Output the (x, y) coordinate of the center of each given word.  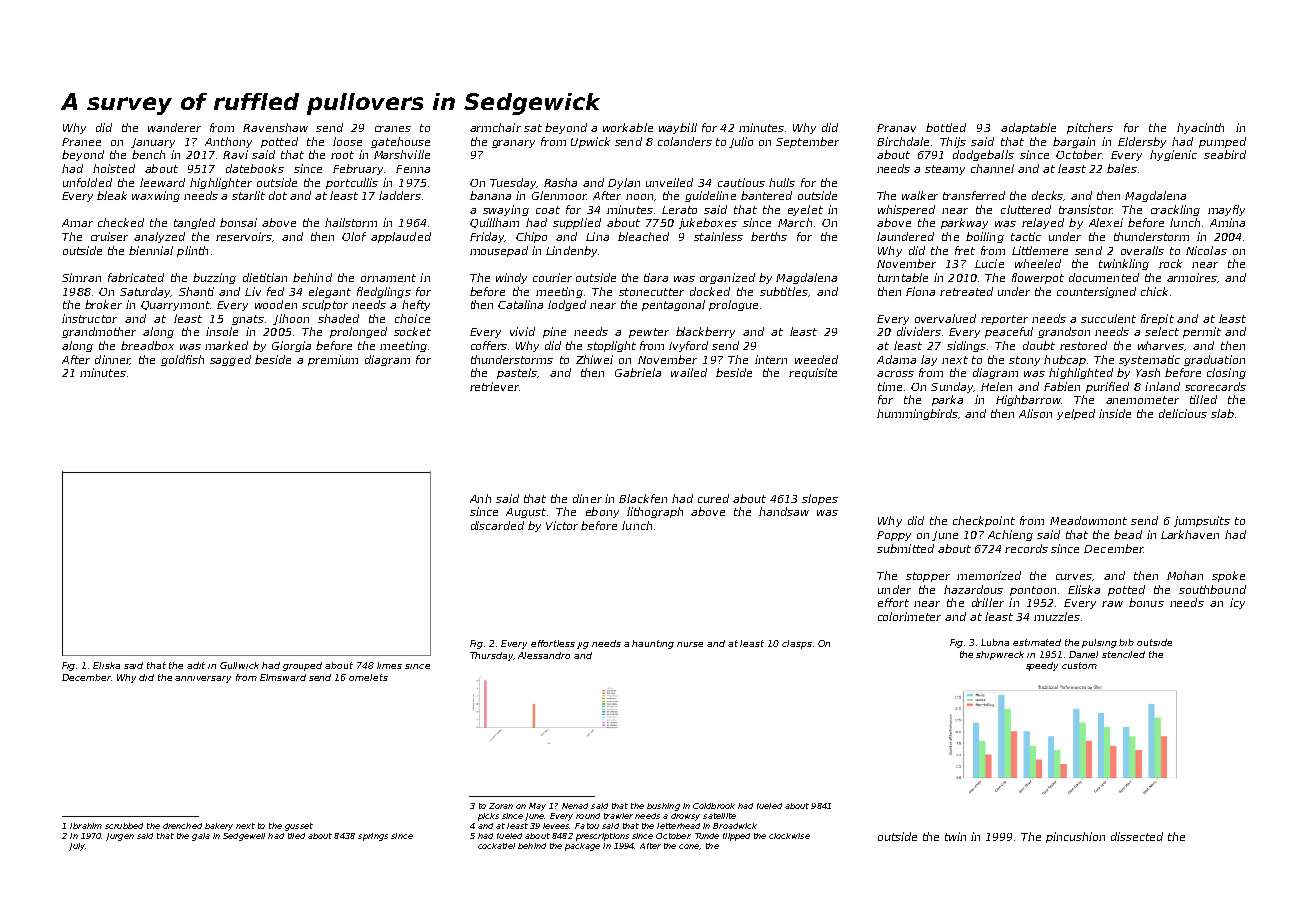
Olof (354, 236)
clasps (797, 644)
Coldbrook (714, 806)
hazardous (973, 589)
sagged (230, 360)
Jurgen (120, 837)
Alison (1035, 413)
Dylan (624, 183)
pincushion (1075, 837)
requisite (813, 373)
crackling (1175, 210)
